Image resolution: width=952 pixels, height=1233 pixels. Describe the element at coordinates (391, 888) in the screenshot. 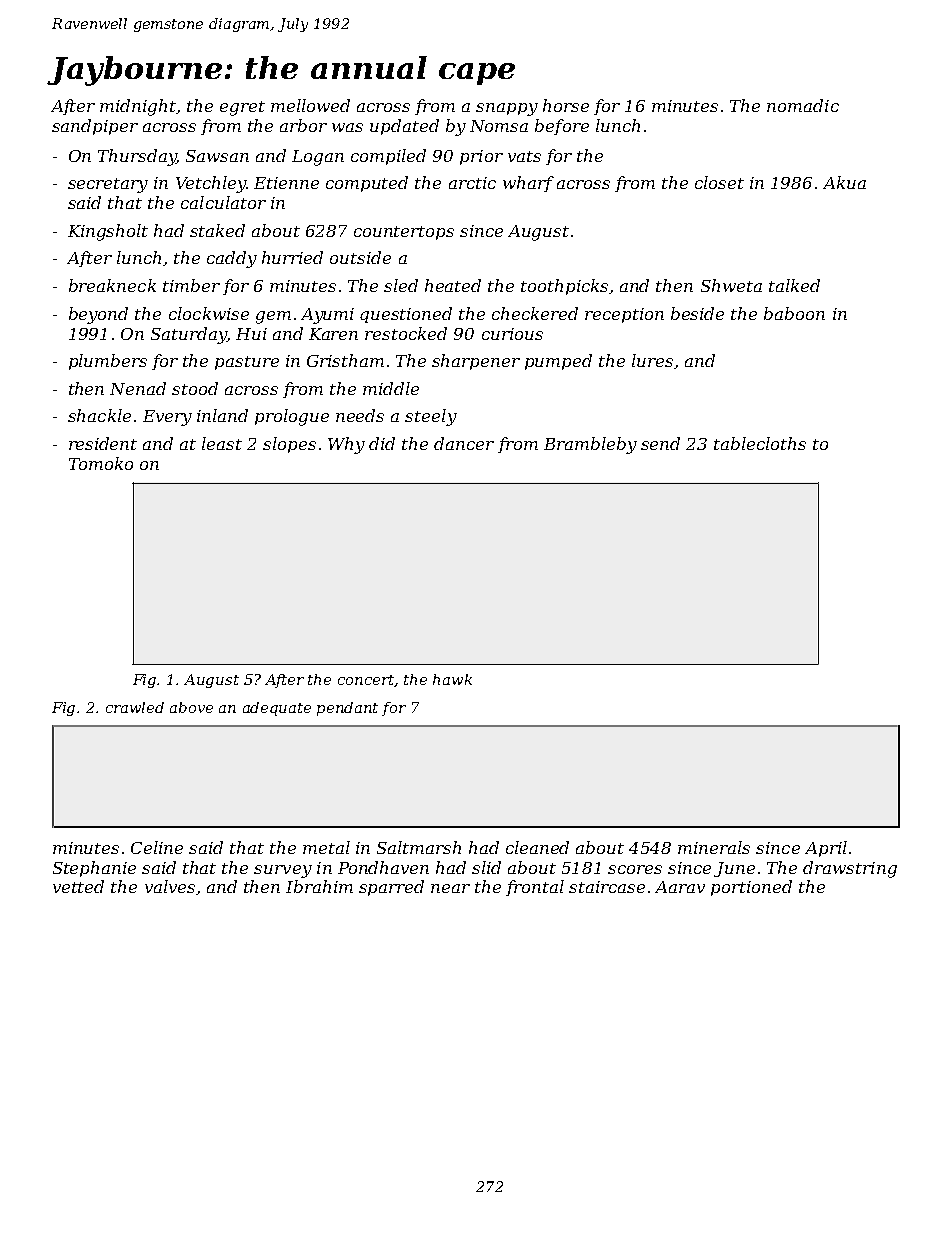

I see `sparred` at that location.
